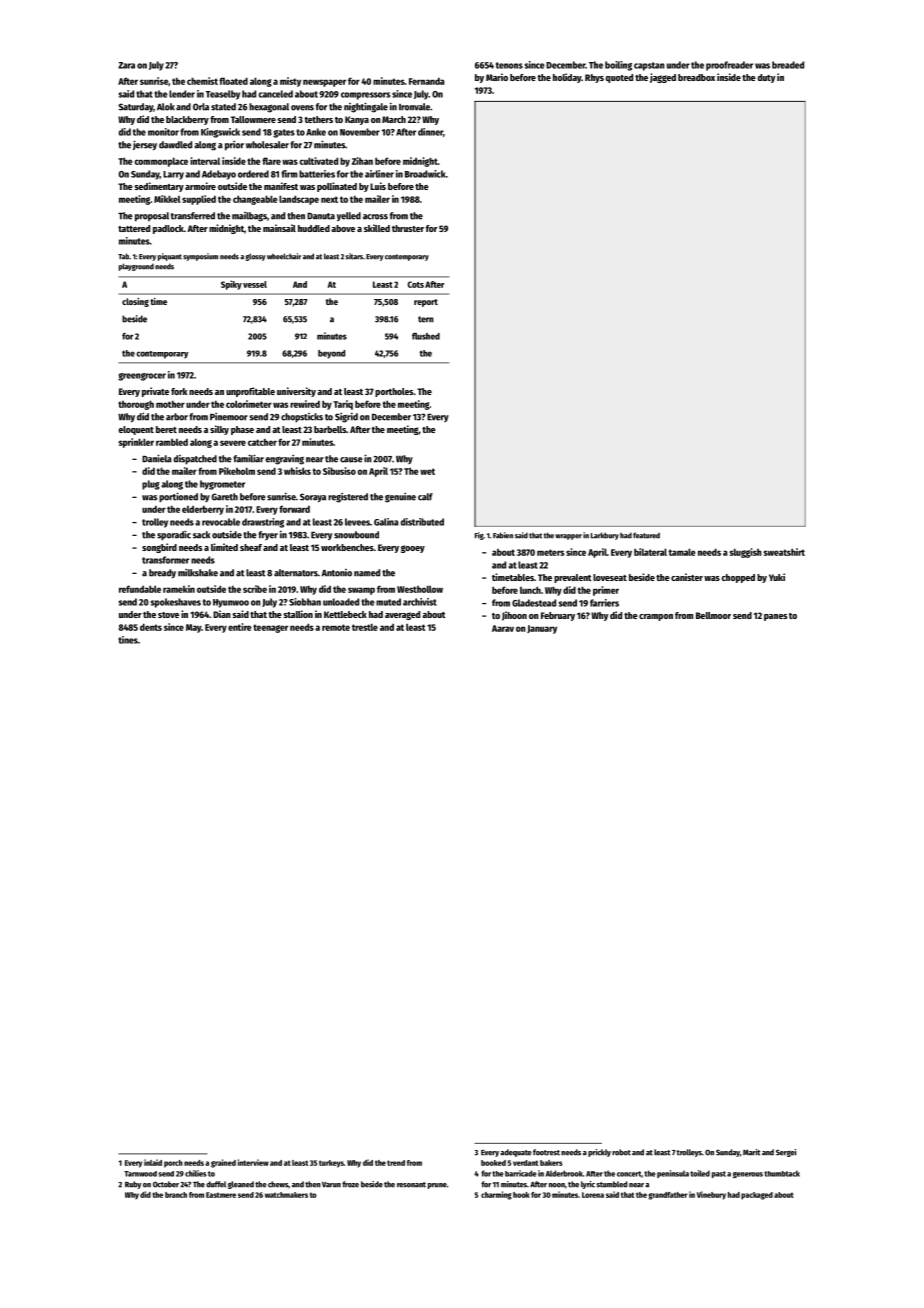  Describe the element at coordinates (140, 1174) in the page. I see `Tarnwood` at that location.
